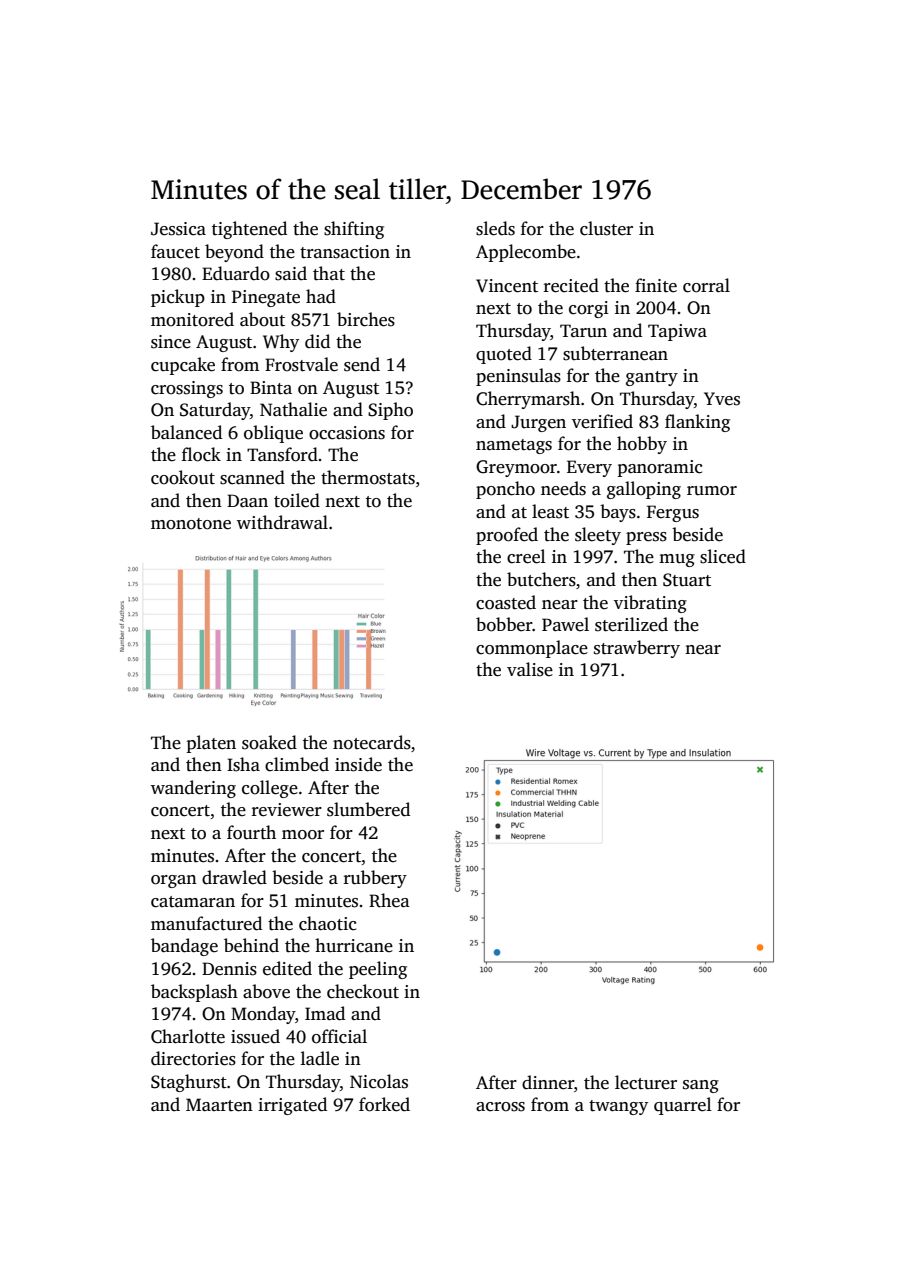 This document has height=1278, width=900. What do you see at coordinates (500, 1107) in the document?
I see `across` at bounding box center [500, 1107].
